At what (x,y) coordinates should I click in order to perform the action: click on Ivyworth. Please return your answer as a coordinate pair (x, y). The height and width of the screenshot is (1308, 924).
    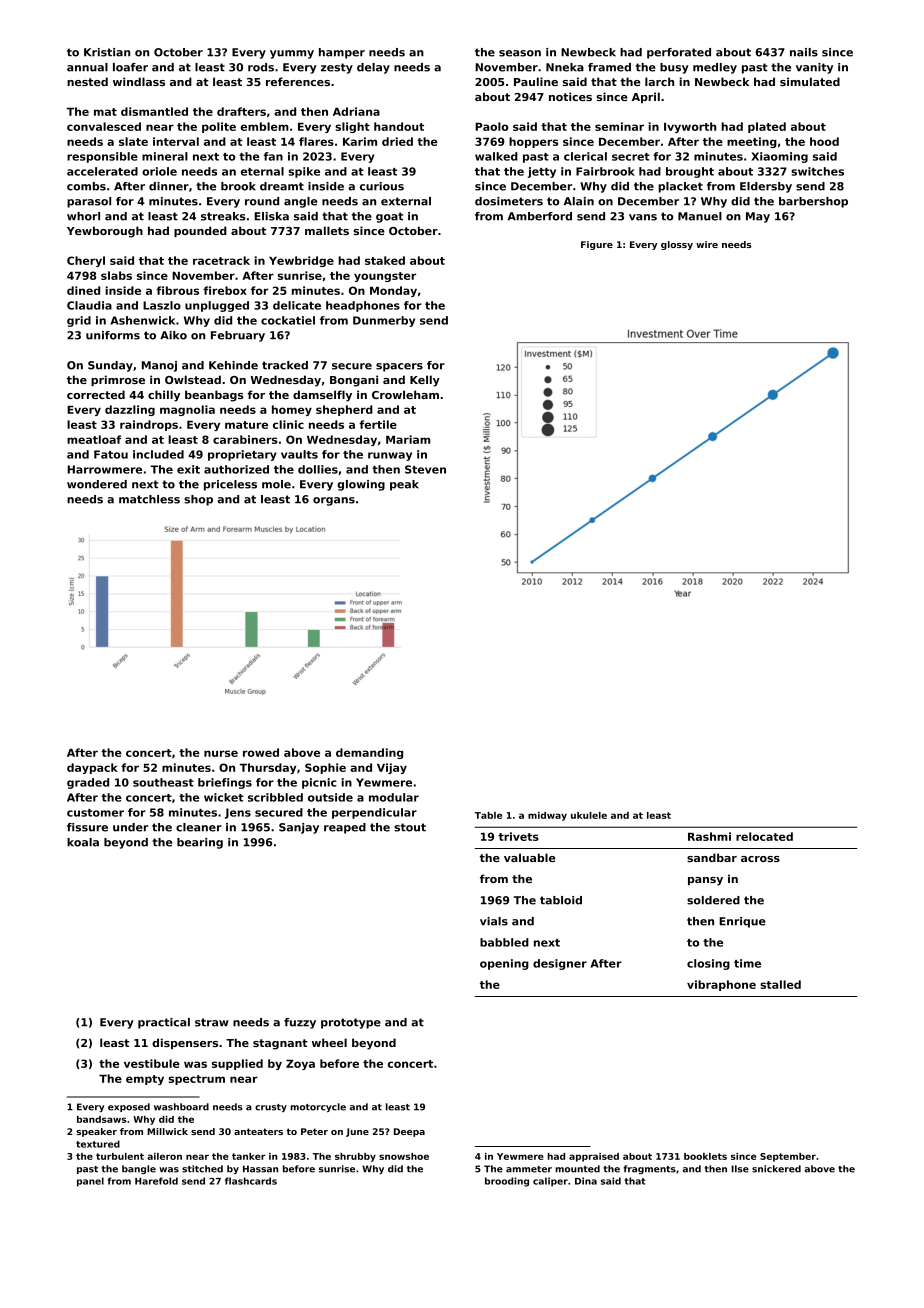
    Looking at the image, I should click on (690, 127).
